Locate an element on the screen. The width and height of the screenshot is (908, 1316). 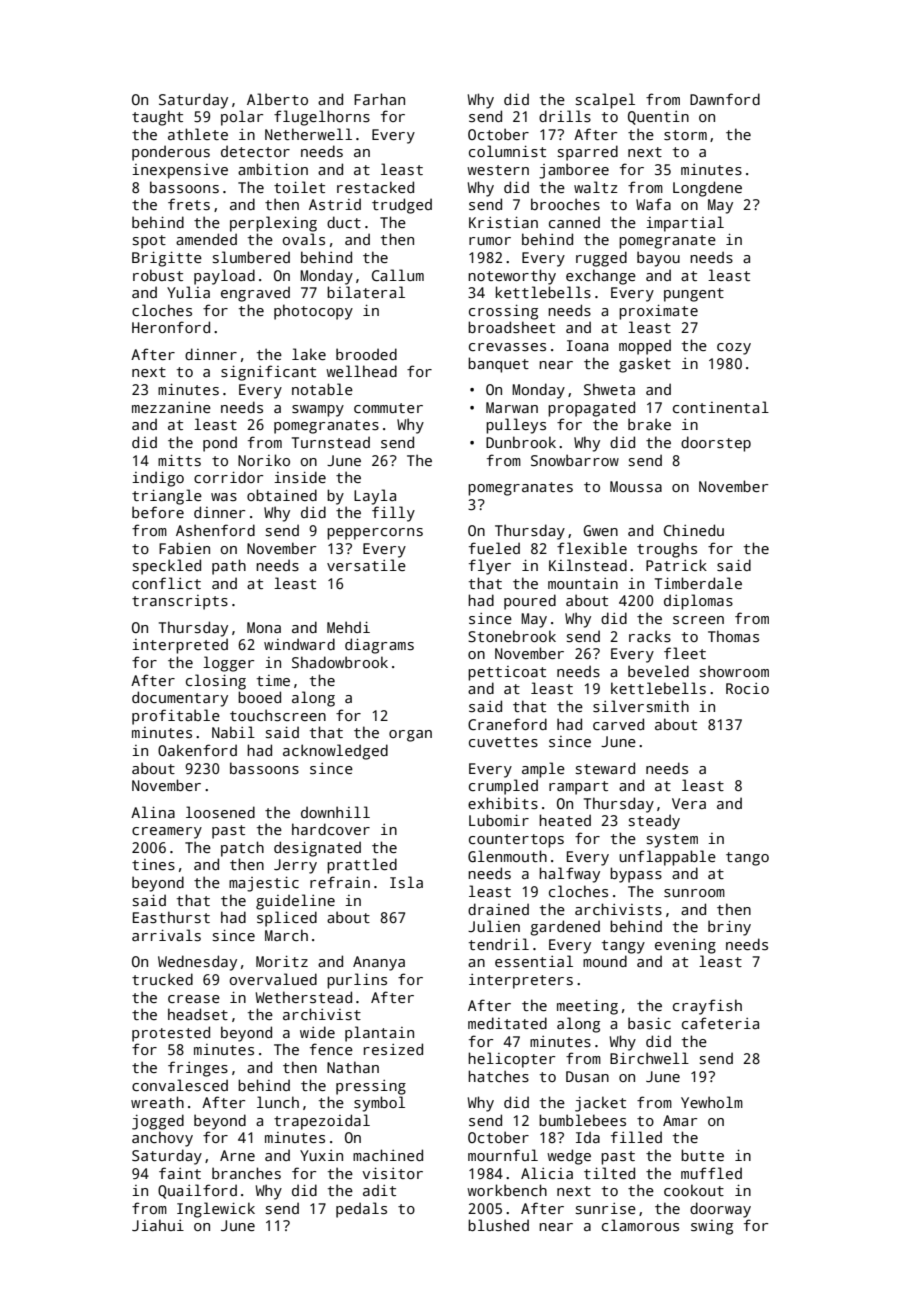
restacked is located at coordinates (375, 187).
